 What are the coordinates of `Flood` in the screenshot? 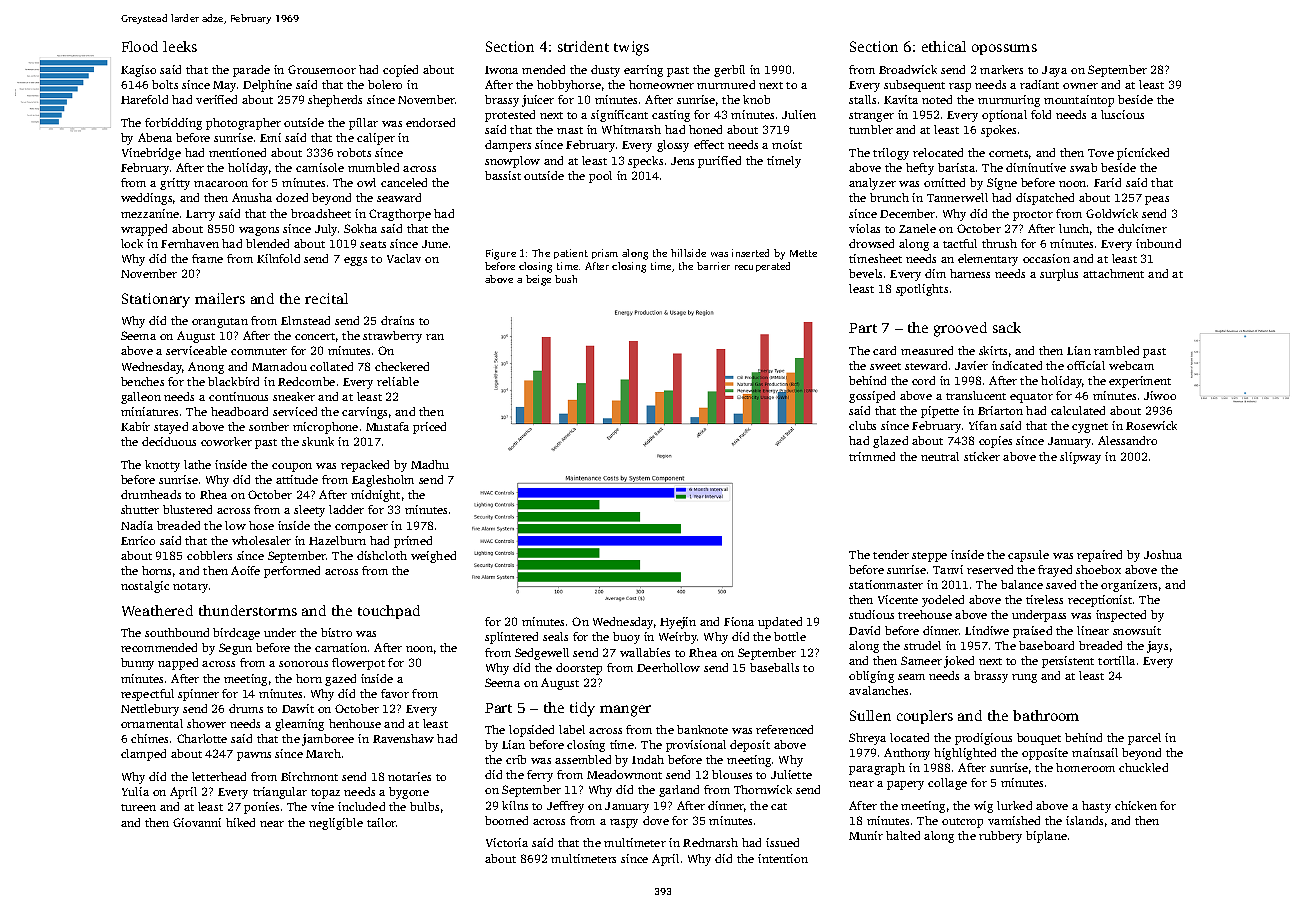 It's located at (140, 46).
